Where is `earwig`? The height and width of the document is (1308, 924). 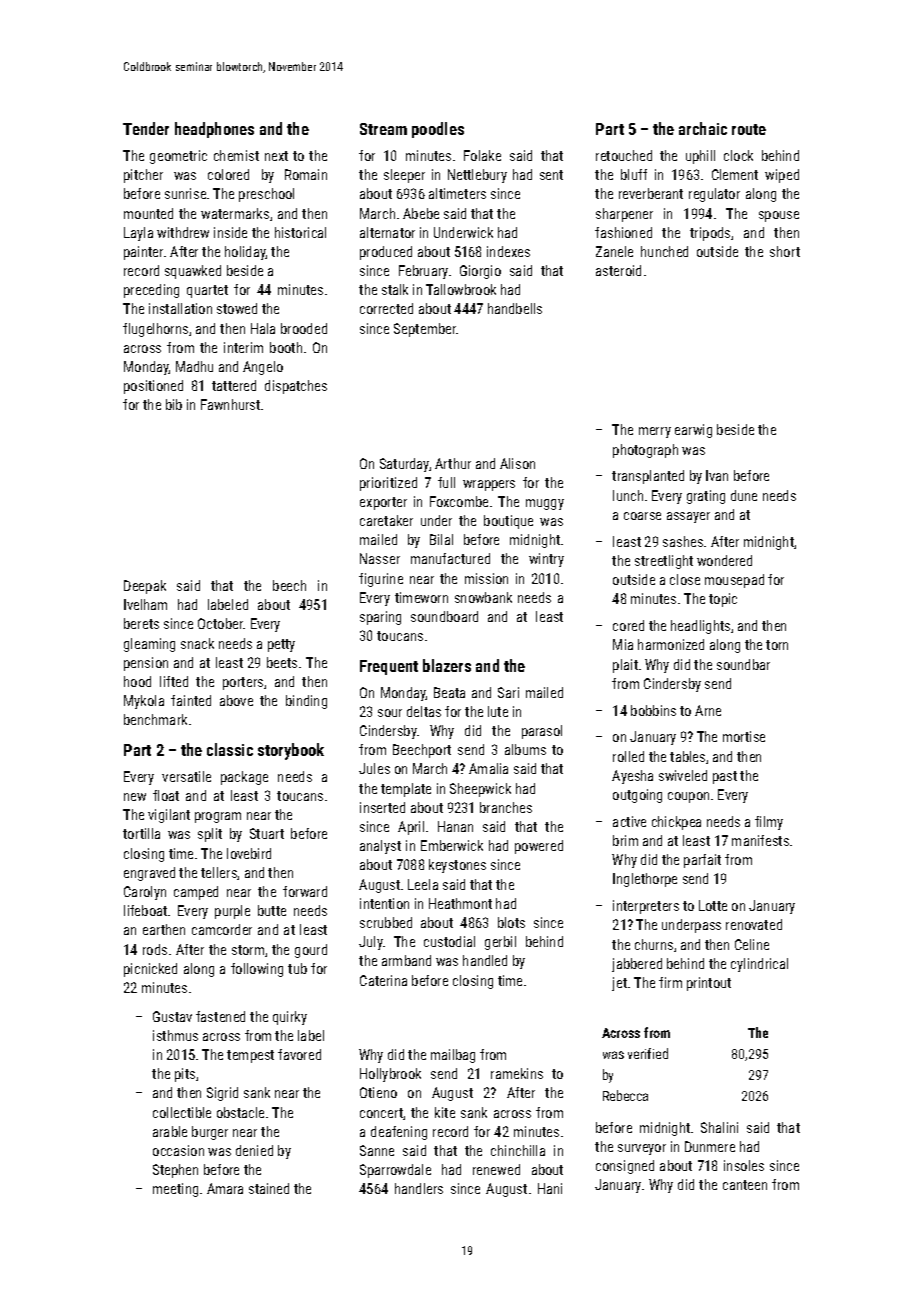
earwig is located at coordinates (693, 431).
